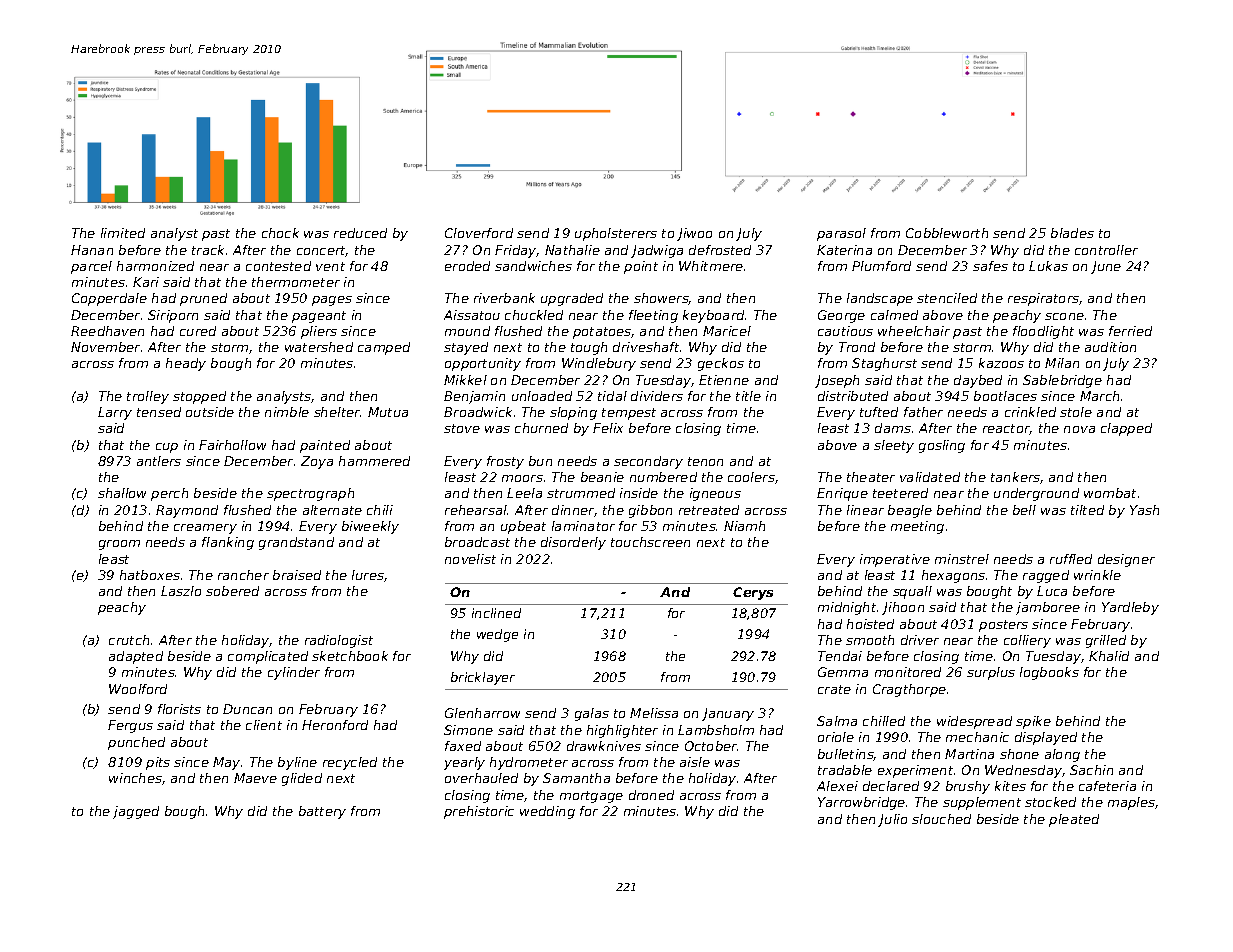 The width and height of the page is (1233, 952). I want to click on tempest, so click(629, 414).
